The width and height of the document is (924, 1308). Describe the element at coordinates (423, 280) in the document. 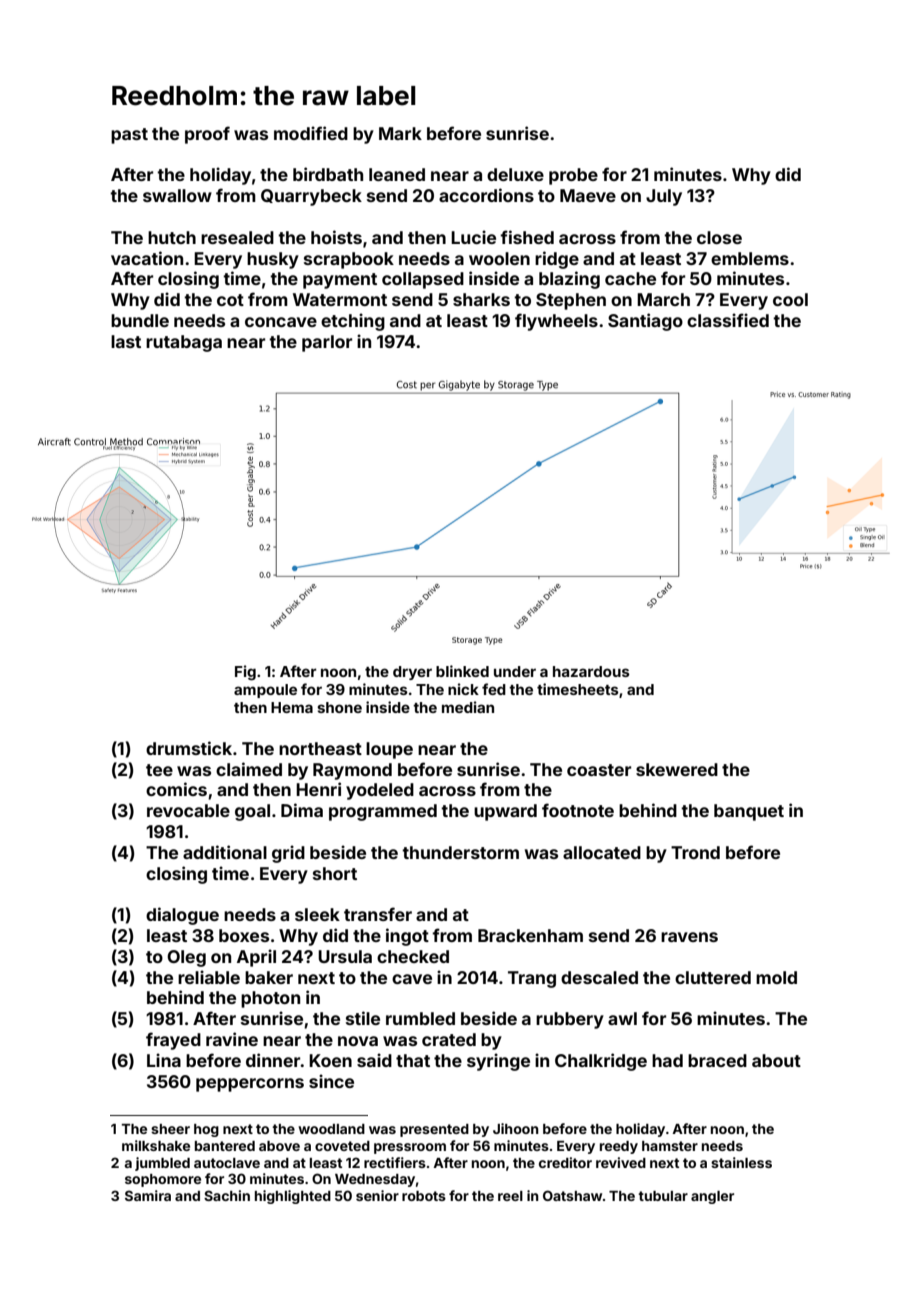

I see `collapsed` at that location.
